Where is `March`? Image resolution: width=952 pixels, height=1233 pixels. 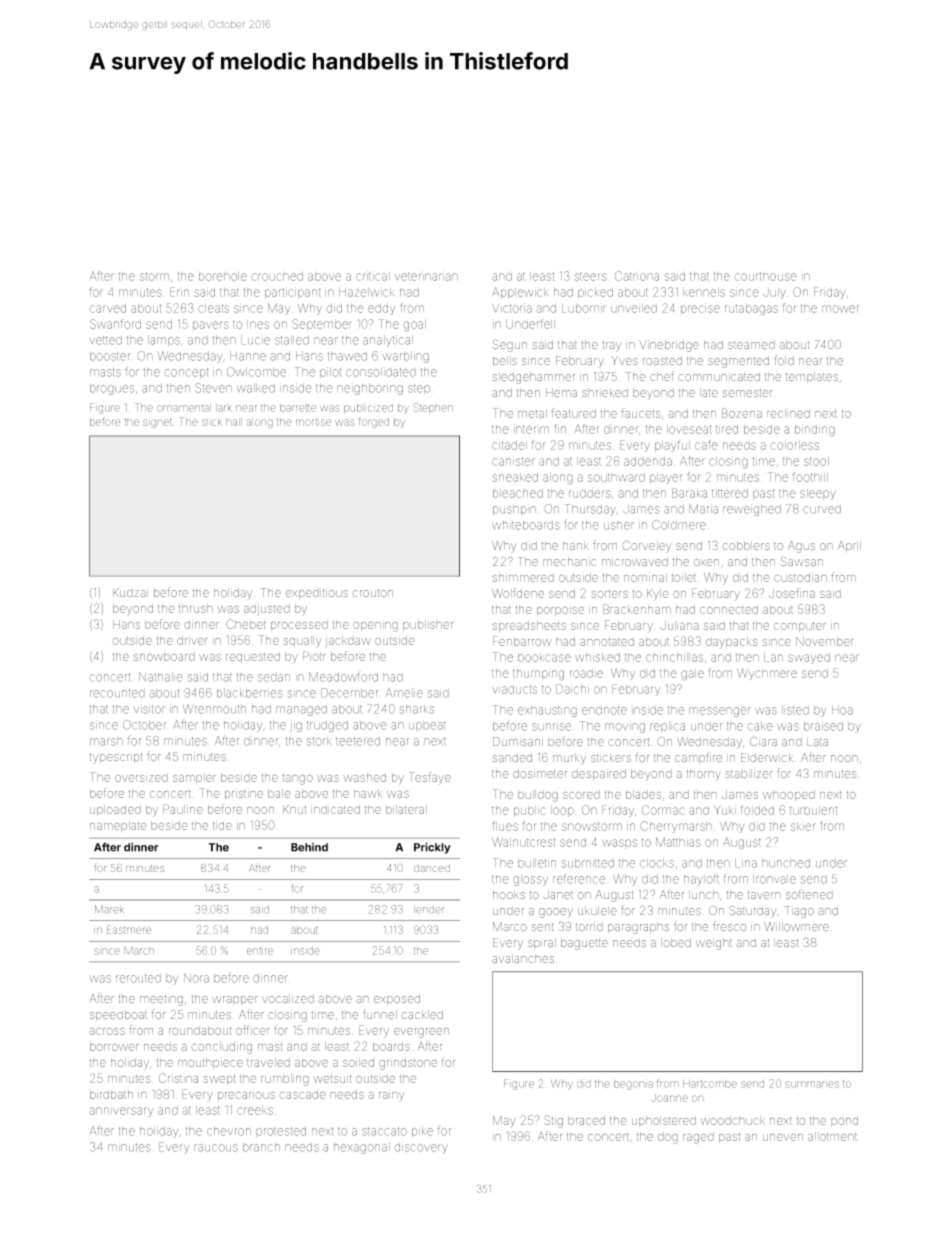 March is located at coordinates (139, 951).
